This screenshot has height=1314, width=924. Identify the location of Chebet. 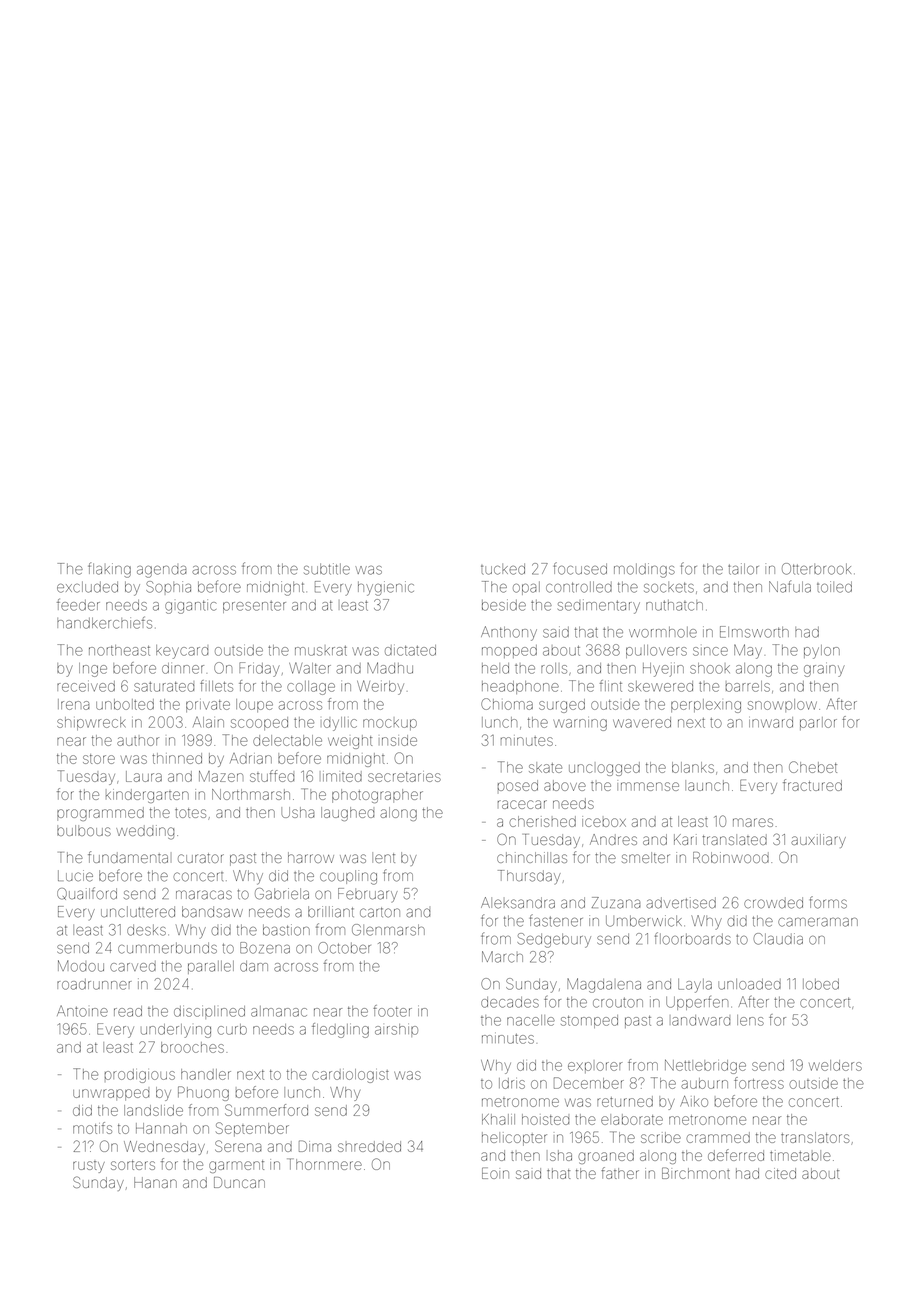
(813, 767).
